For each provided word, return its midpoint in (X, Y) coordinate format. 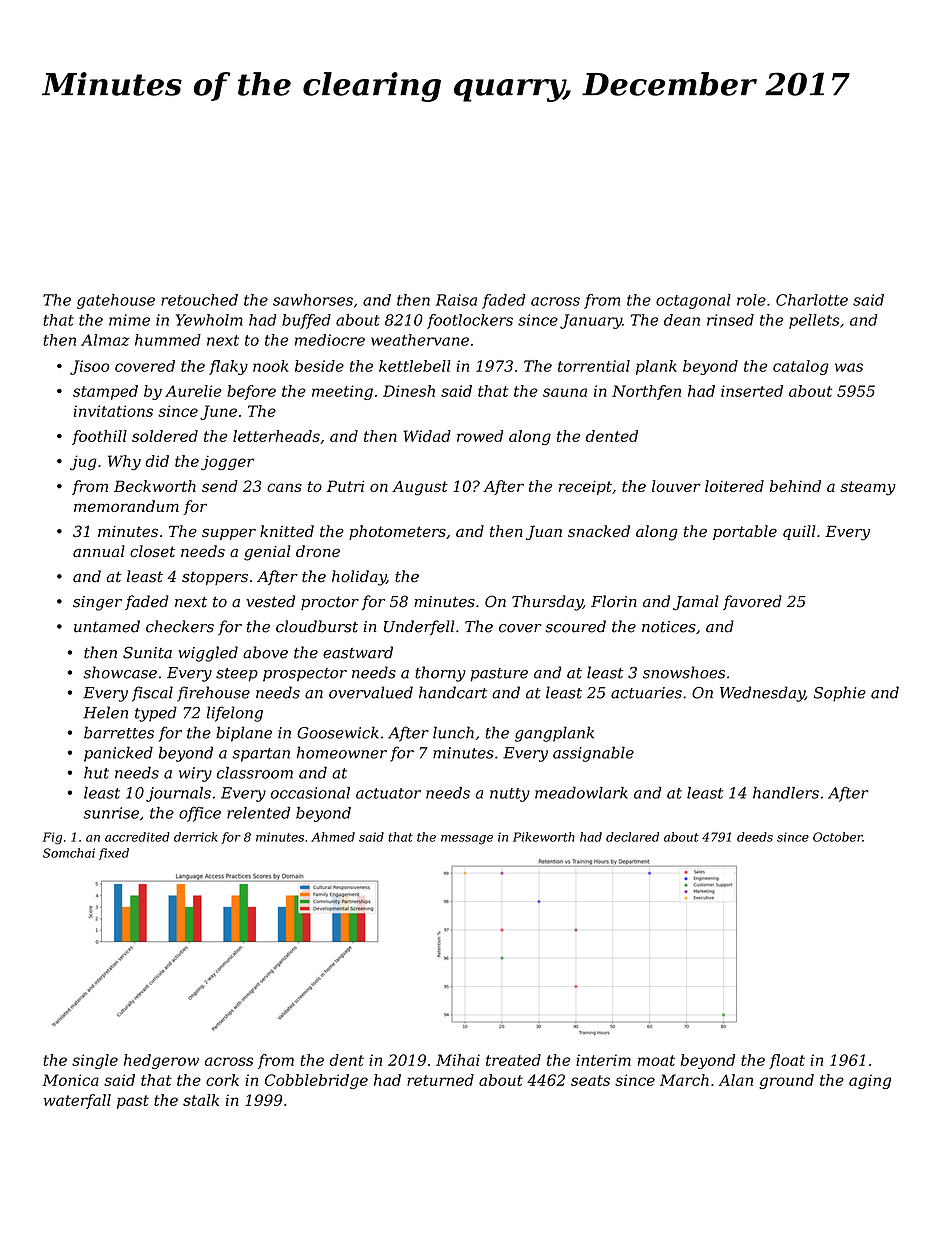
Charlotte (812, 300)
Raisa (456, 300)
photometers (397, 532)
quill (799, 532)
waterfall (77, 1101)
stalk (201, 1100)
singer (97, 603)
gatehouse (116, 301)
